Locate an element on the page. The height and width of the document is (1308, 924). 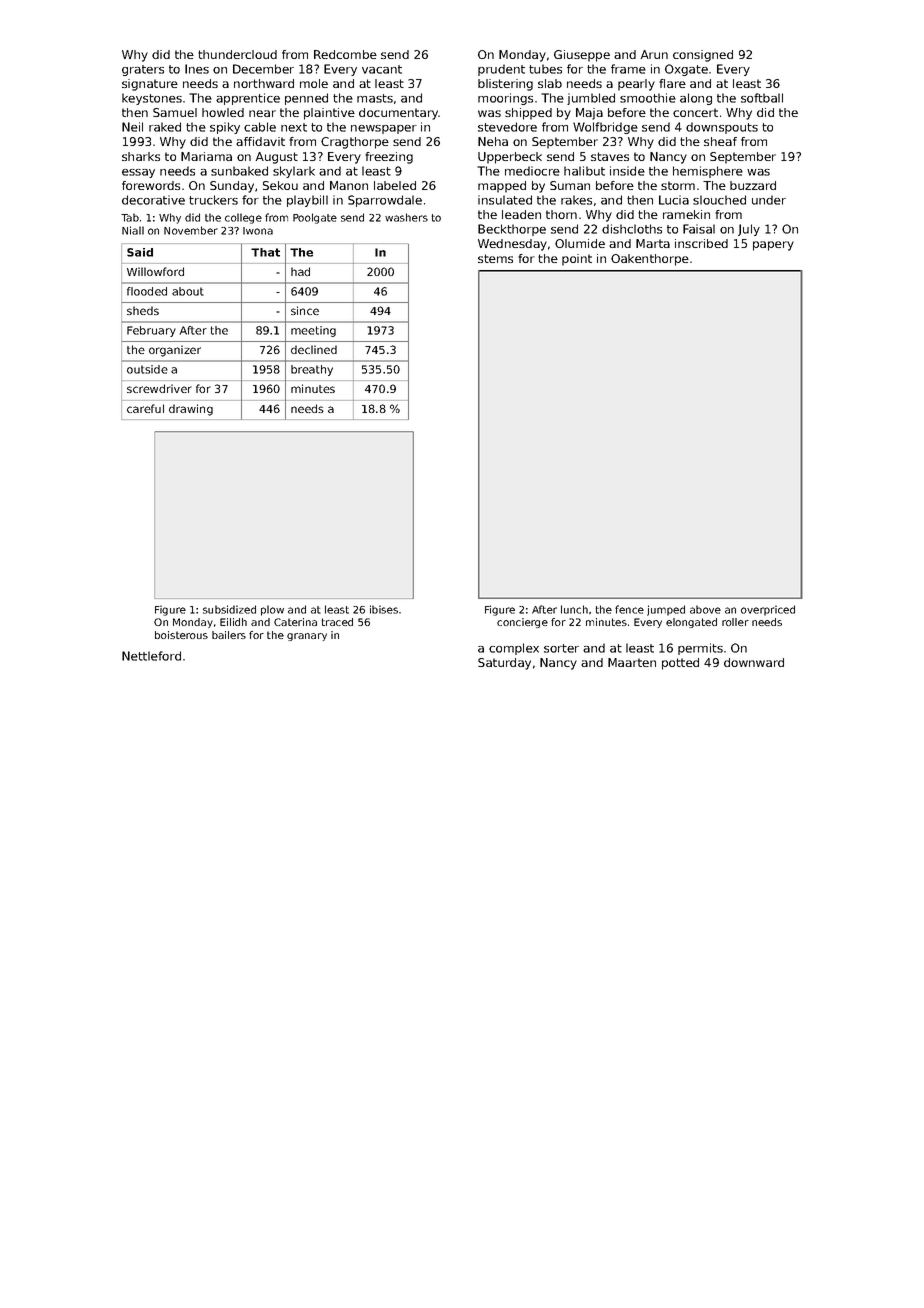
Oakenthorpe is located at coordinates (650, 260).
